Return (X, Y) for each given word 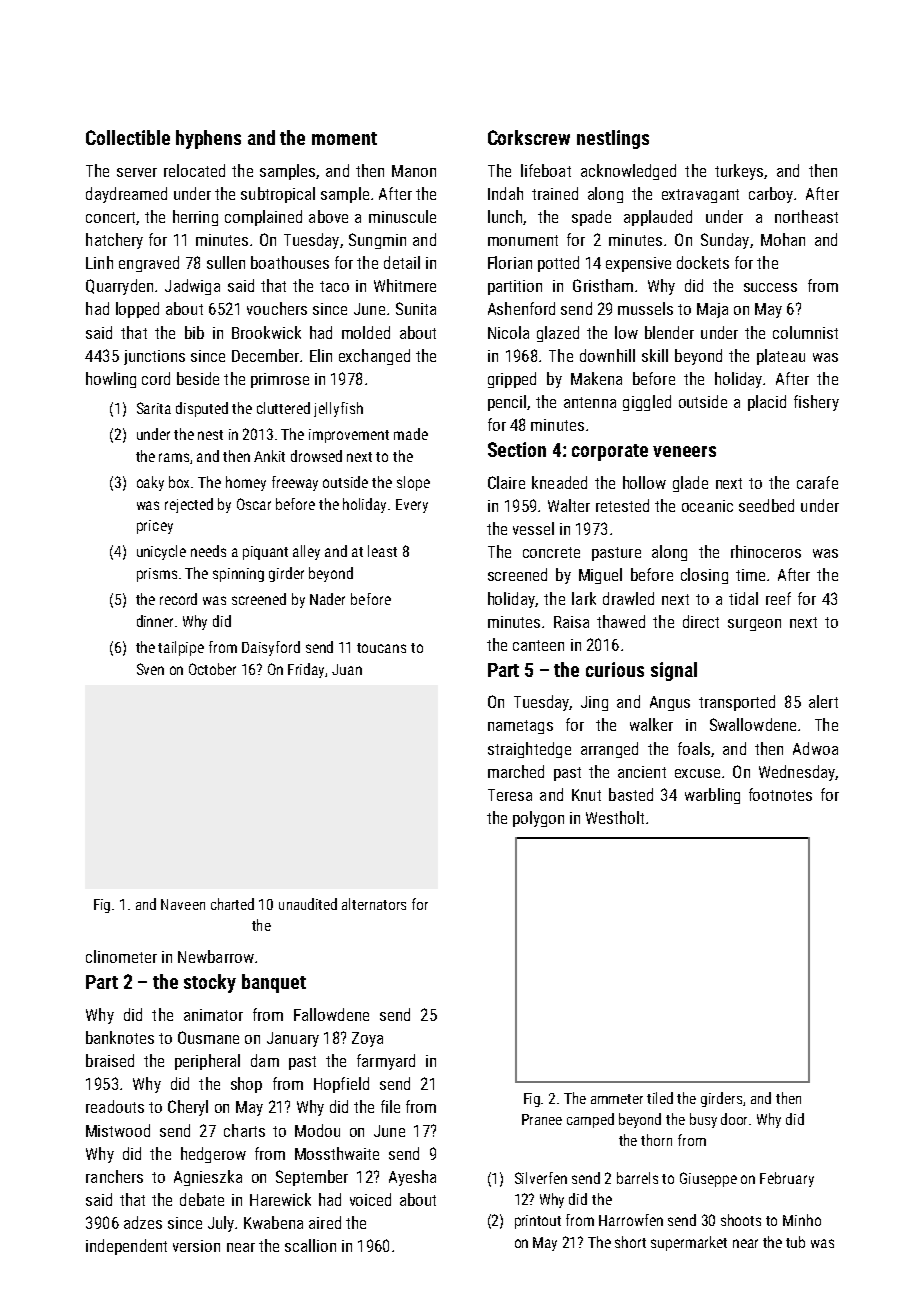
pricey (155, 527)
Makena (596, 378)
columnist (805, 332)
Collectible (128, 137)
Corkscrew (529, 137)
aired (325, 1222)
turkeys (739, 172)
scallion (310, 1245)
